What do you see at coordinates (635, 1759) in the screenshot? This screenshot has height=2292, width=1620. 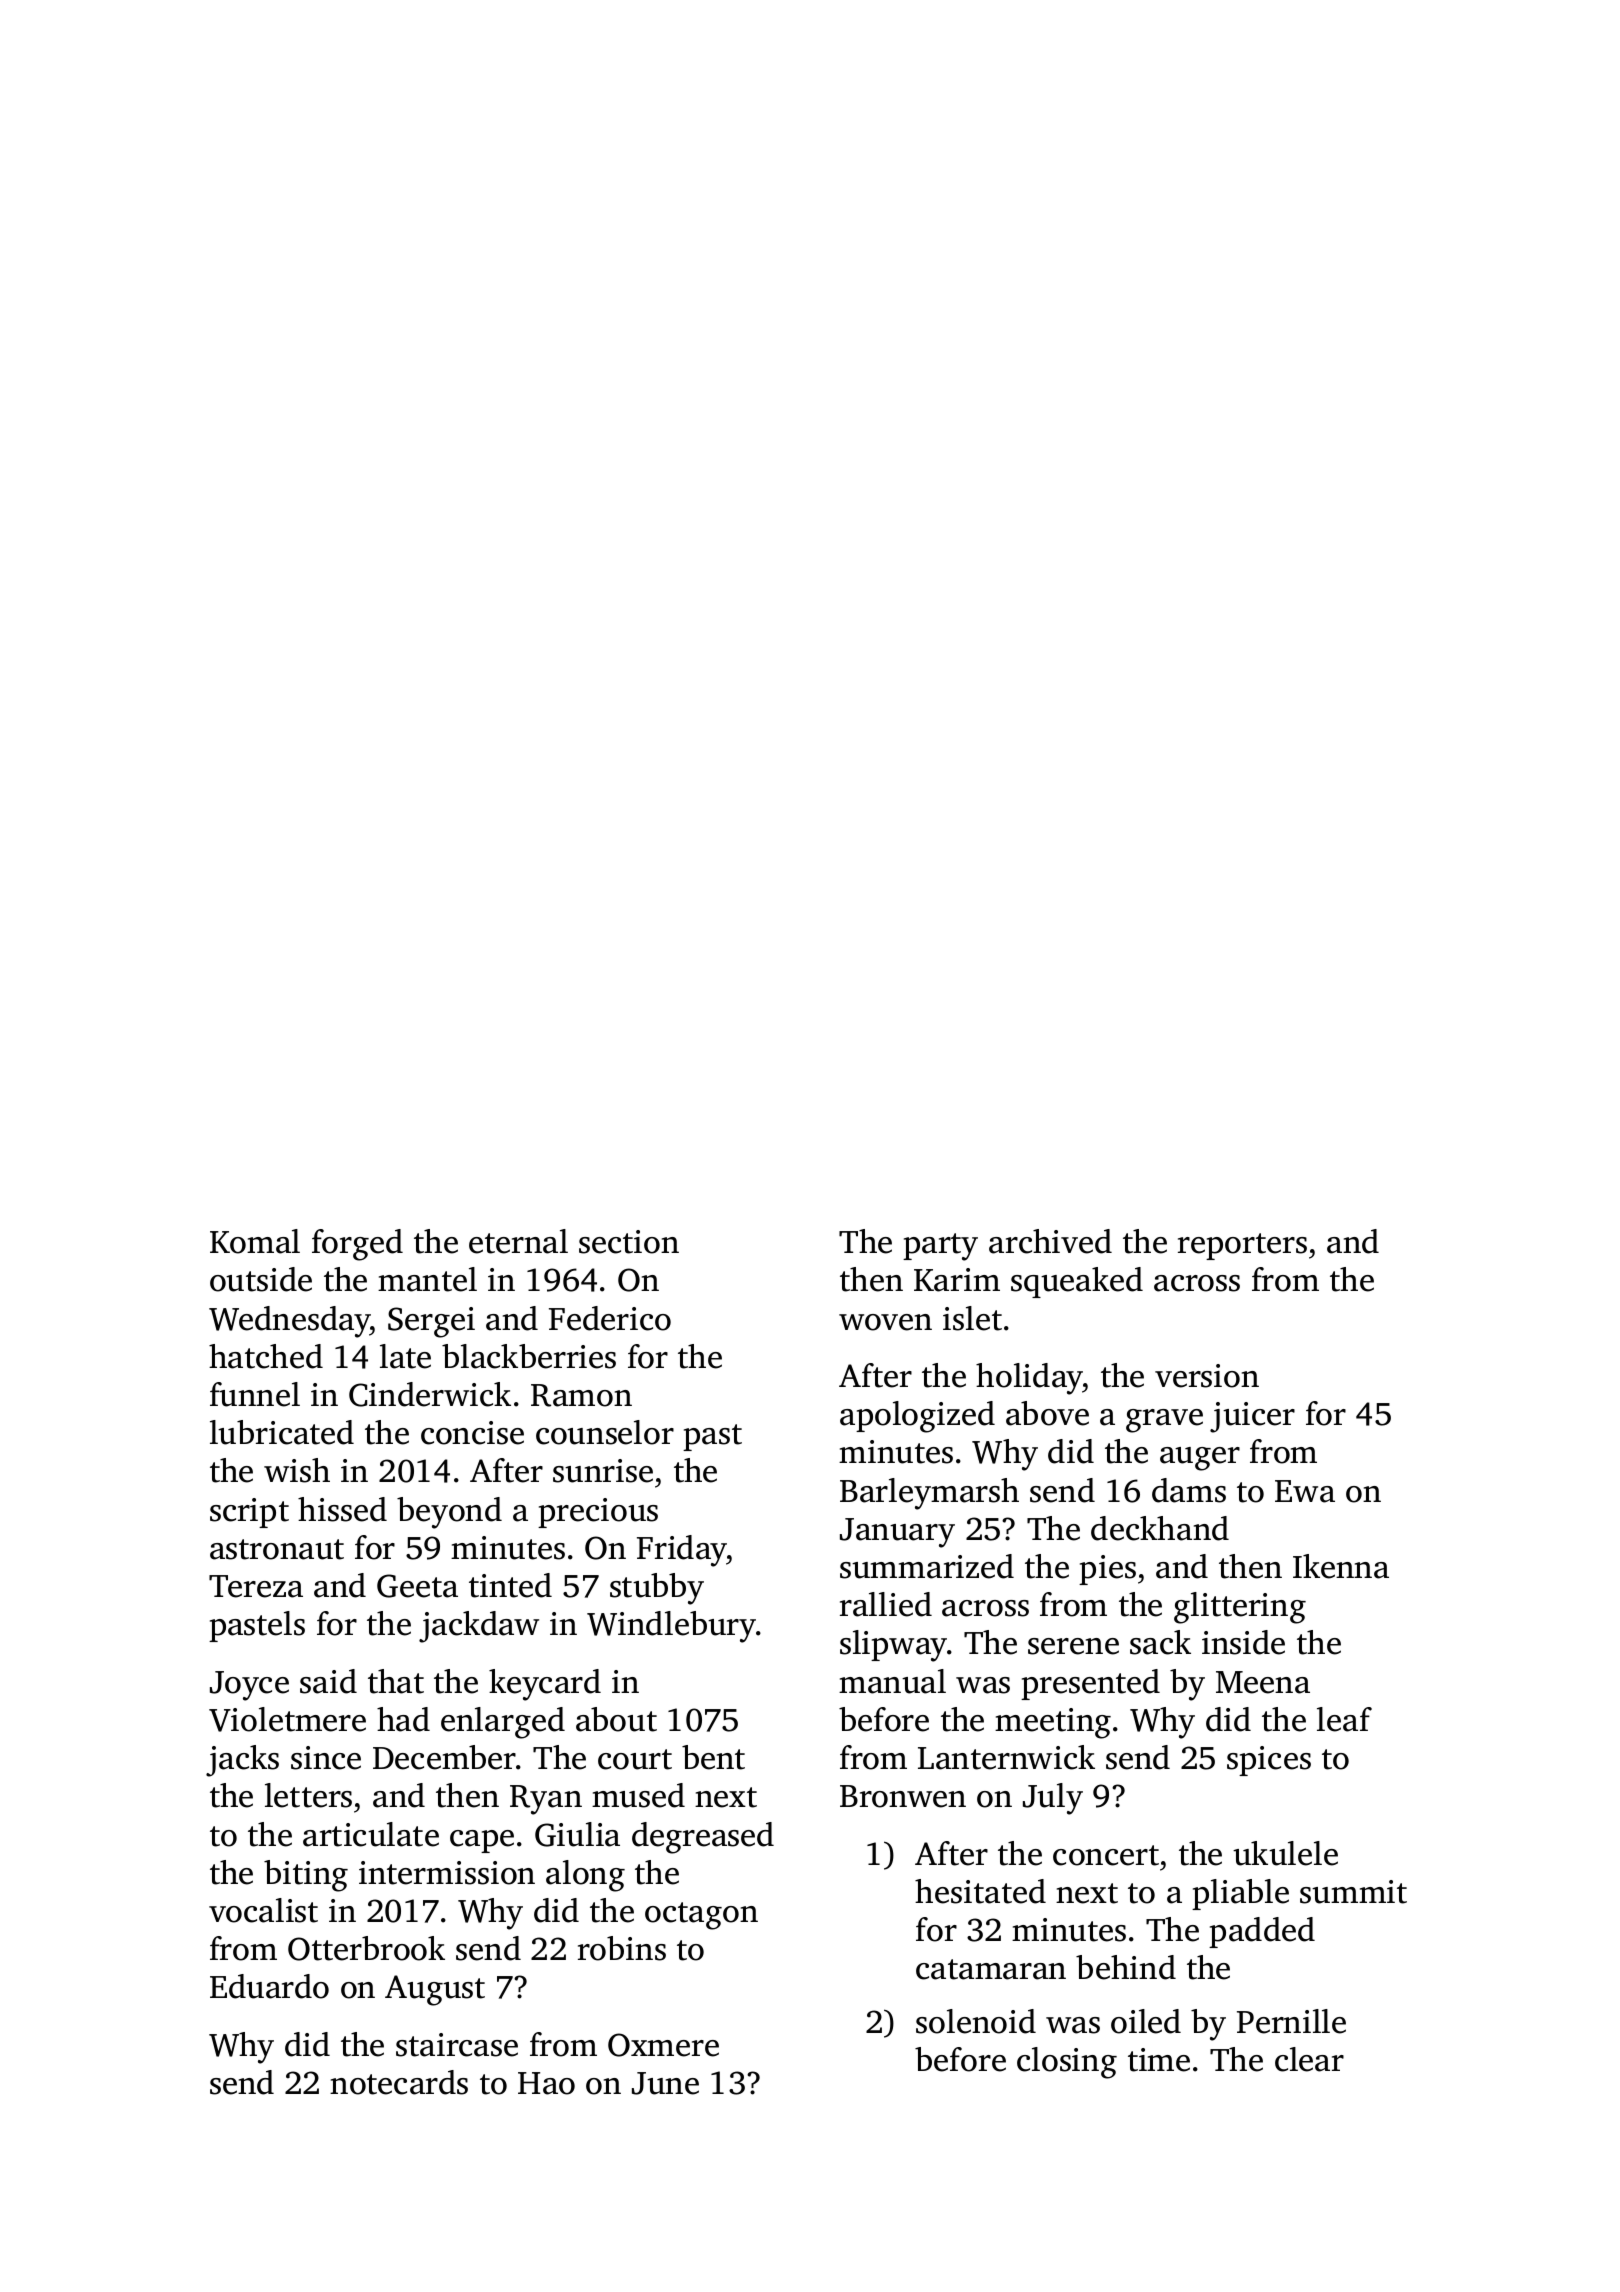 I see `court` at bounding box center [635, 1759].
